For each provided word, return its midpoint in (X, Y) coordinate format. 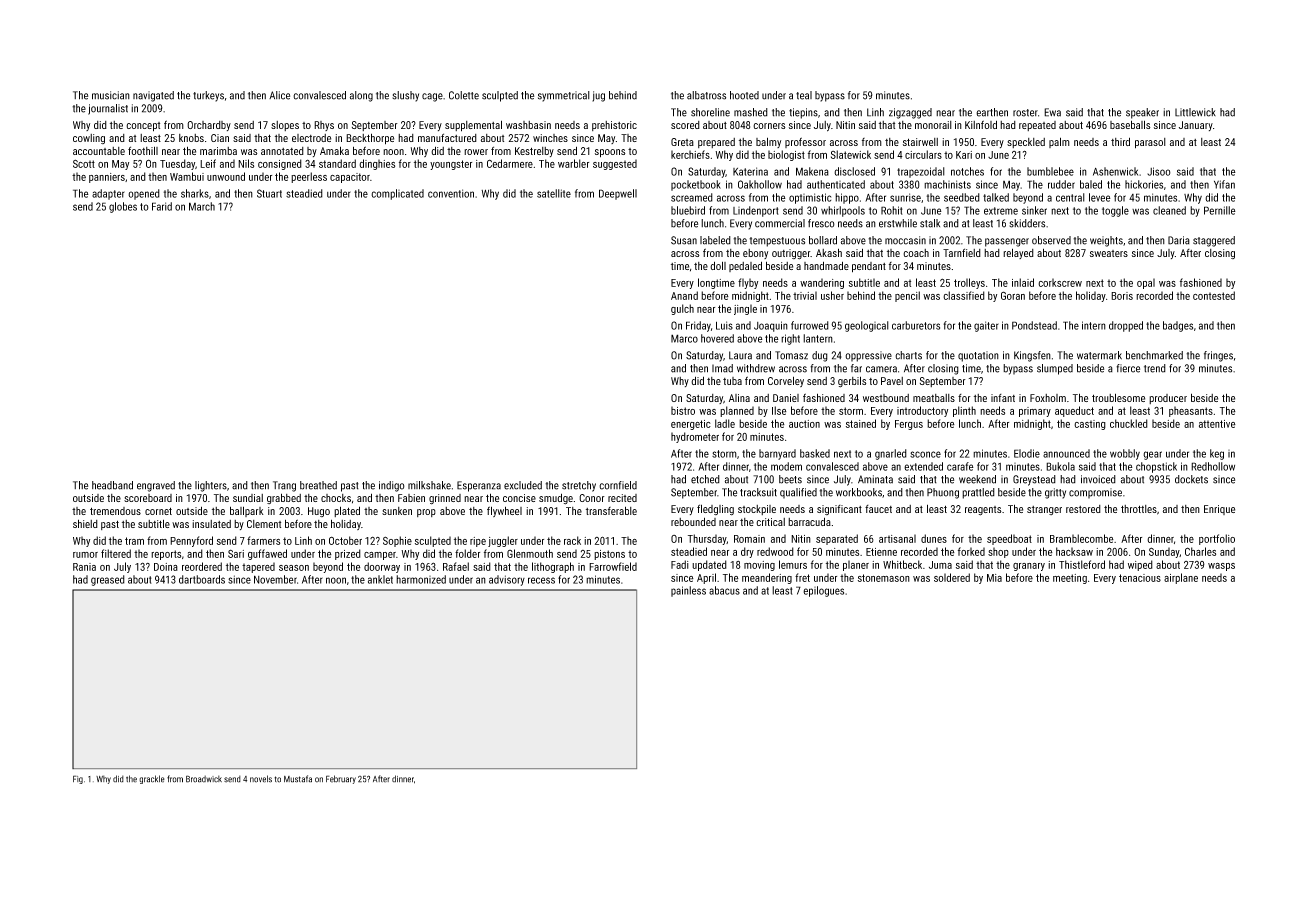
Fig (78, 779)
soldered (952, 577)
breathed (318, 485)
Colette (464, 95)
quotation (978, 356)
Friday (698, 326)
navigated (153, 96)
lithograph (553, 567)
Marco (684, 338)
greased (108, 580)
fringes (1218, 356)
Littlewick (1195, 112)
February (341, 779)
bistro (683, 410)
